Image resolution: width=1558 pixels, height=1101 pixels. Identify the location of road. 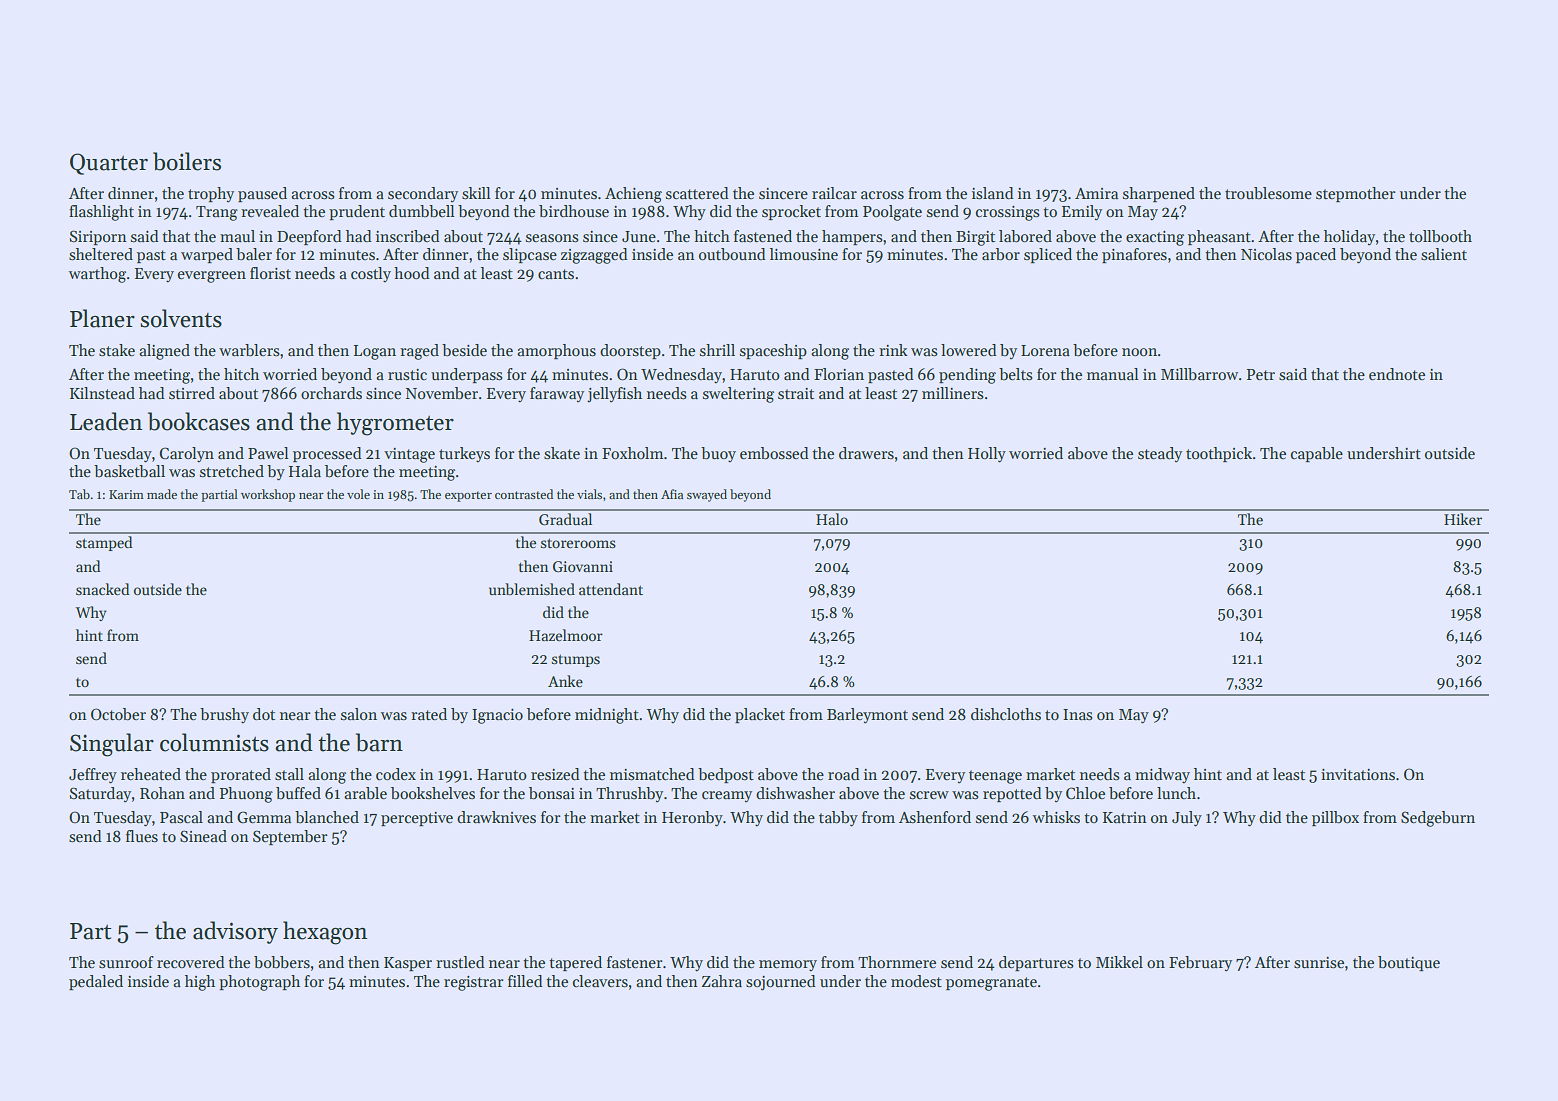
(844, 774).
